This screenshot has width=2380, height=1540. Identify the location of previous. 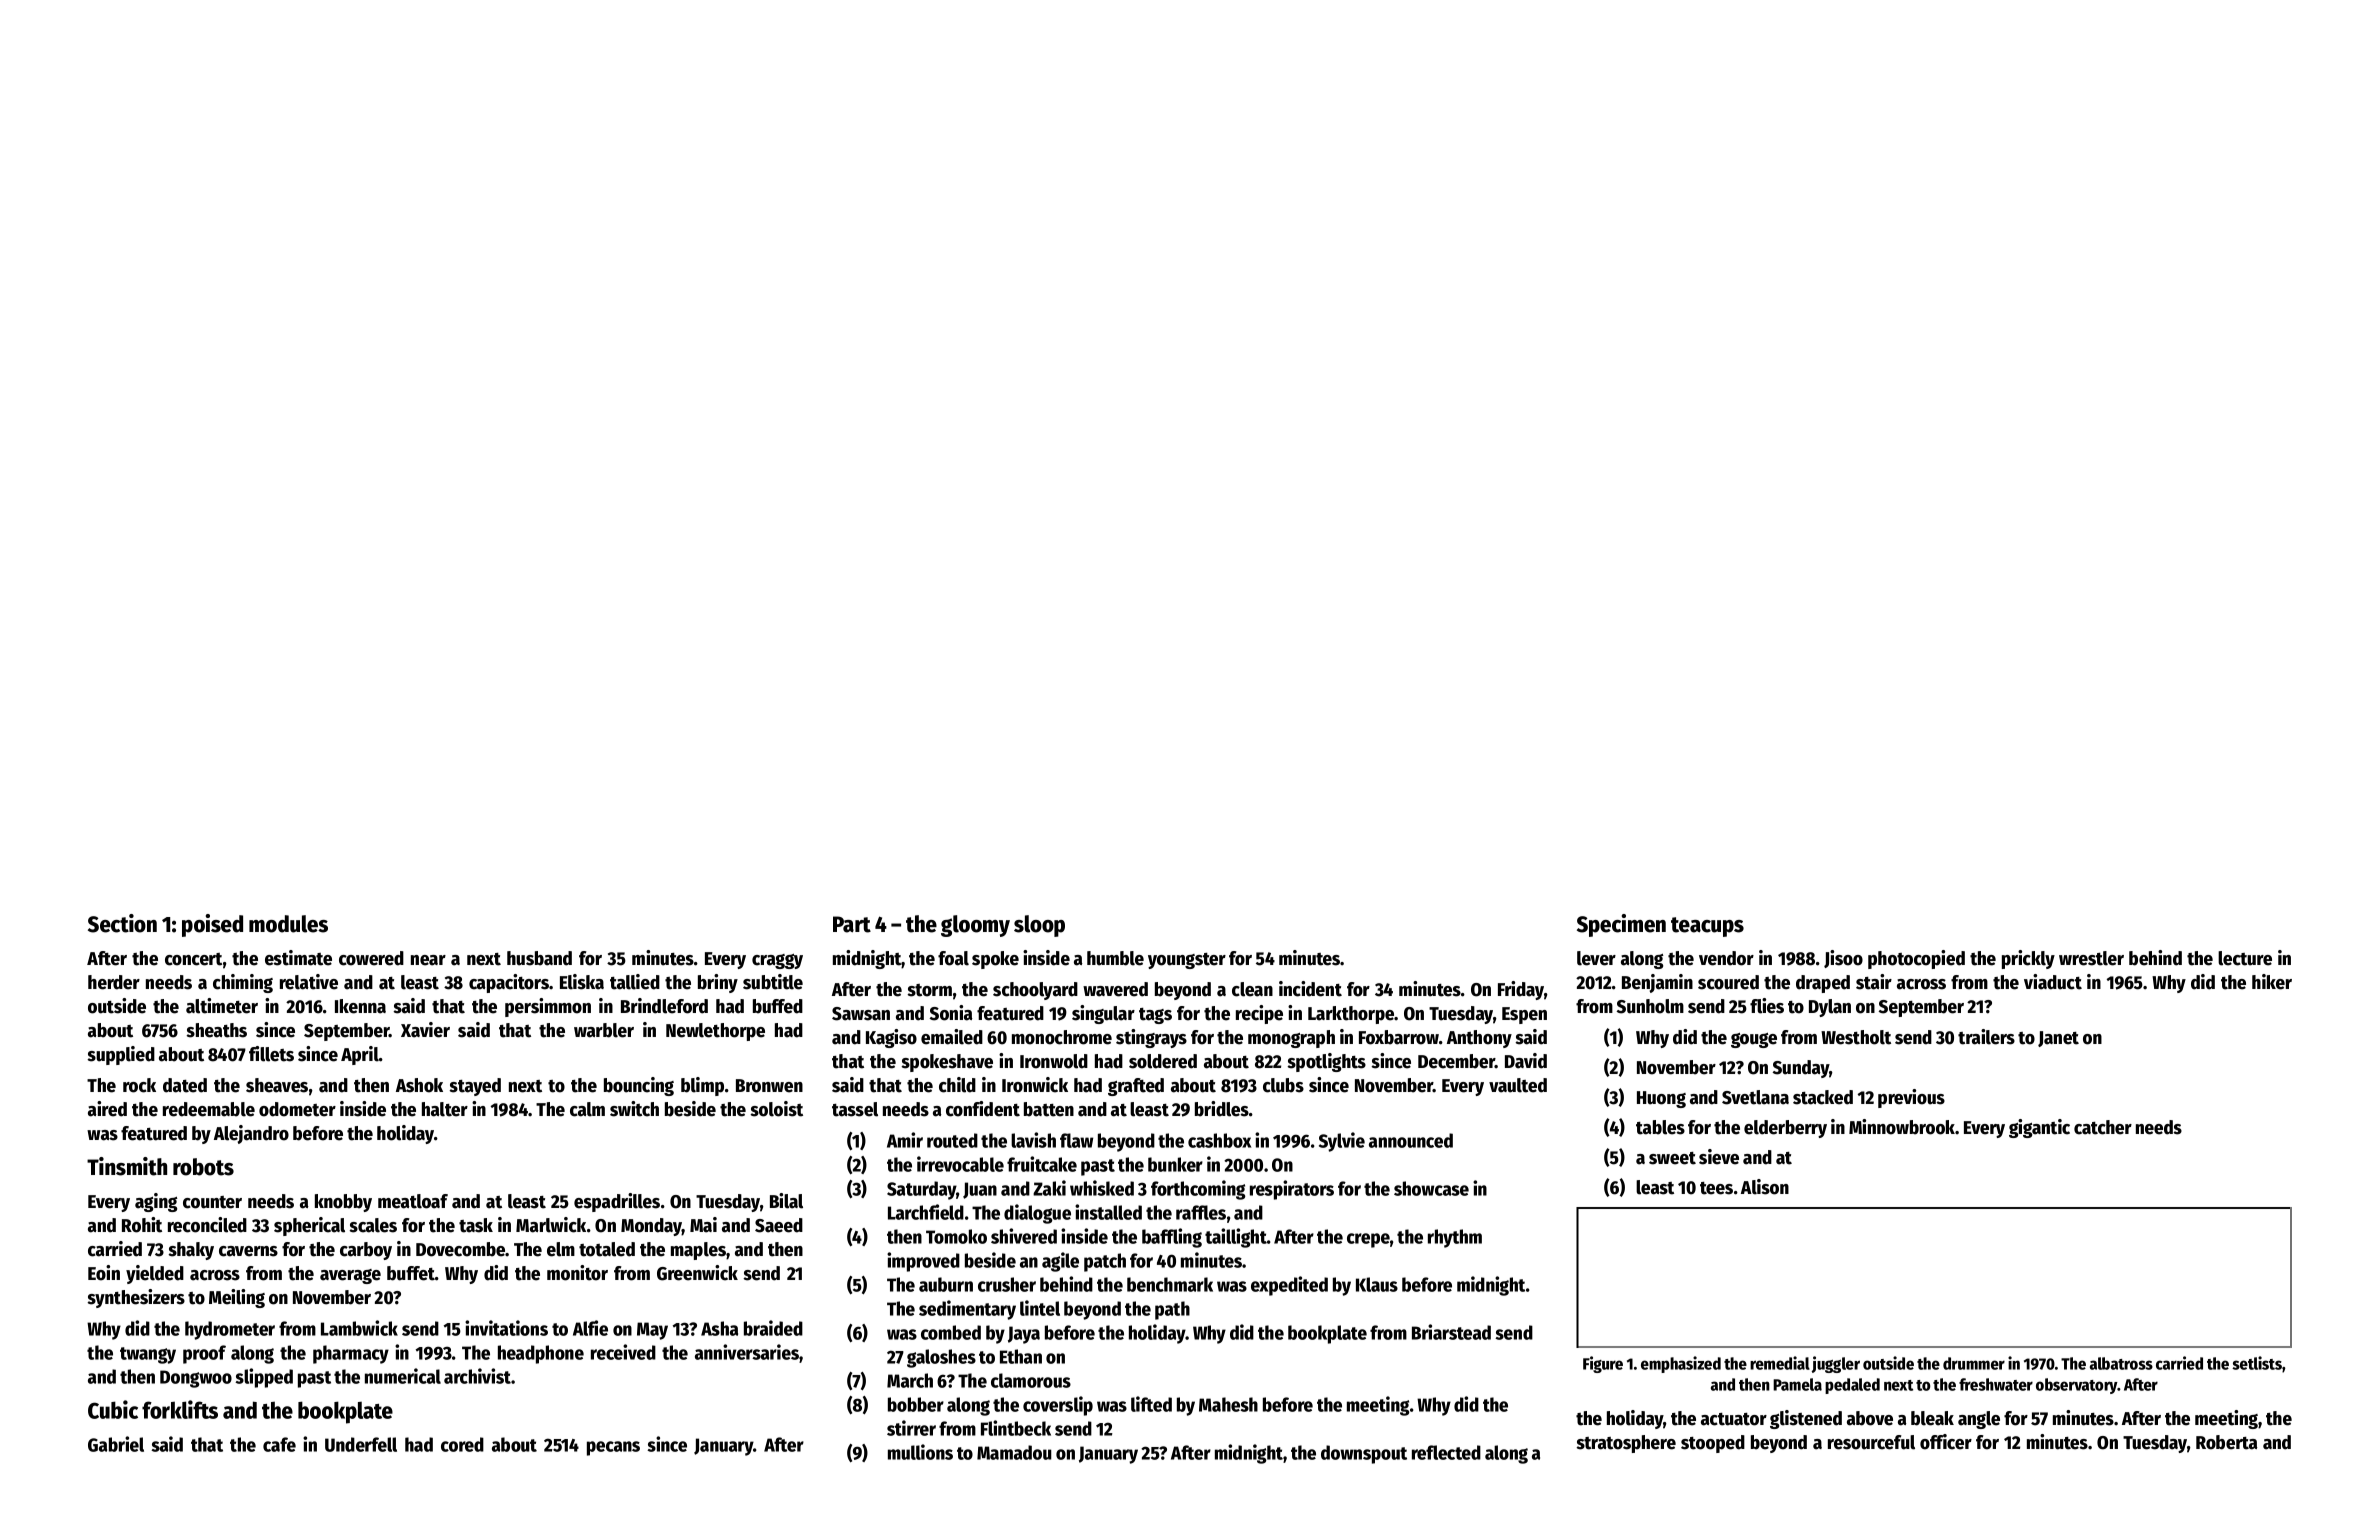
(1911, 1098).
